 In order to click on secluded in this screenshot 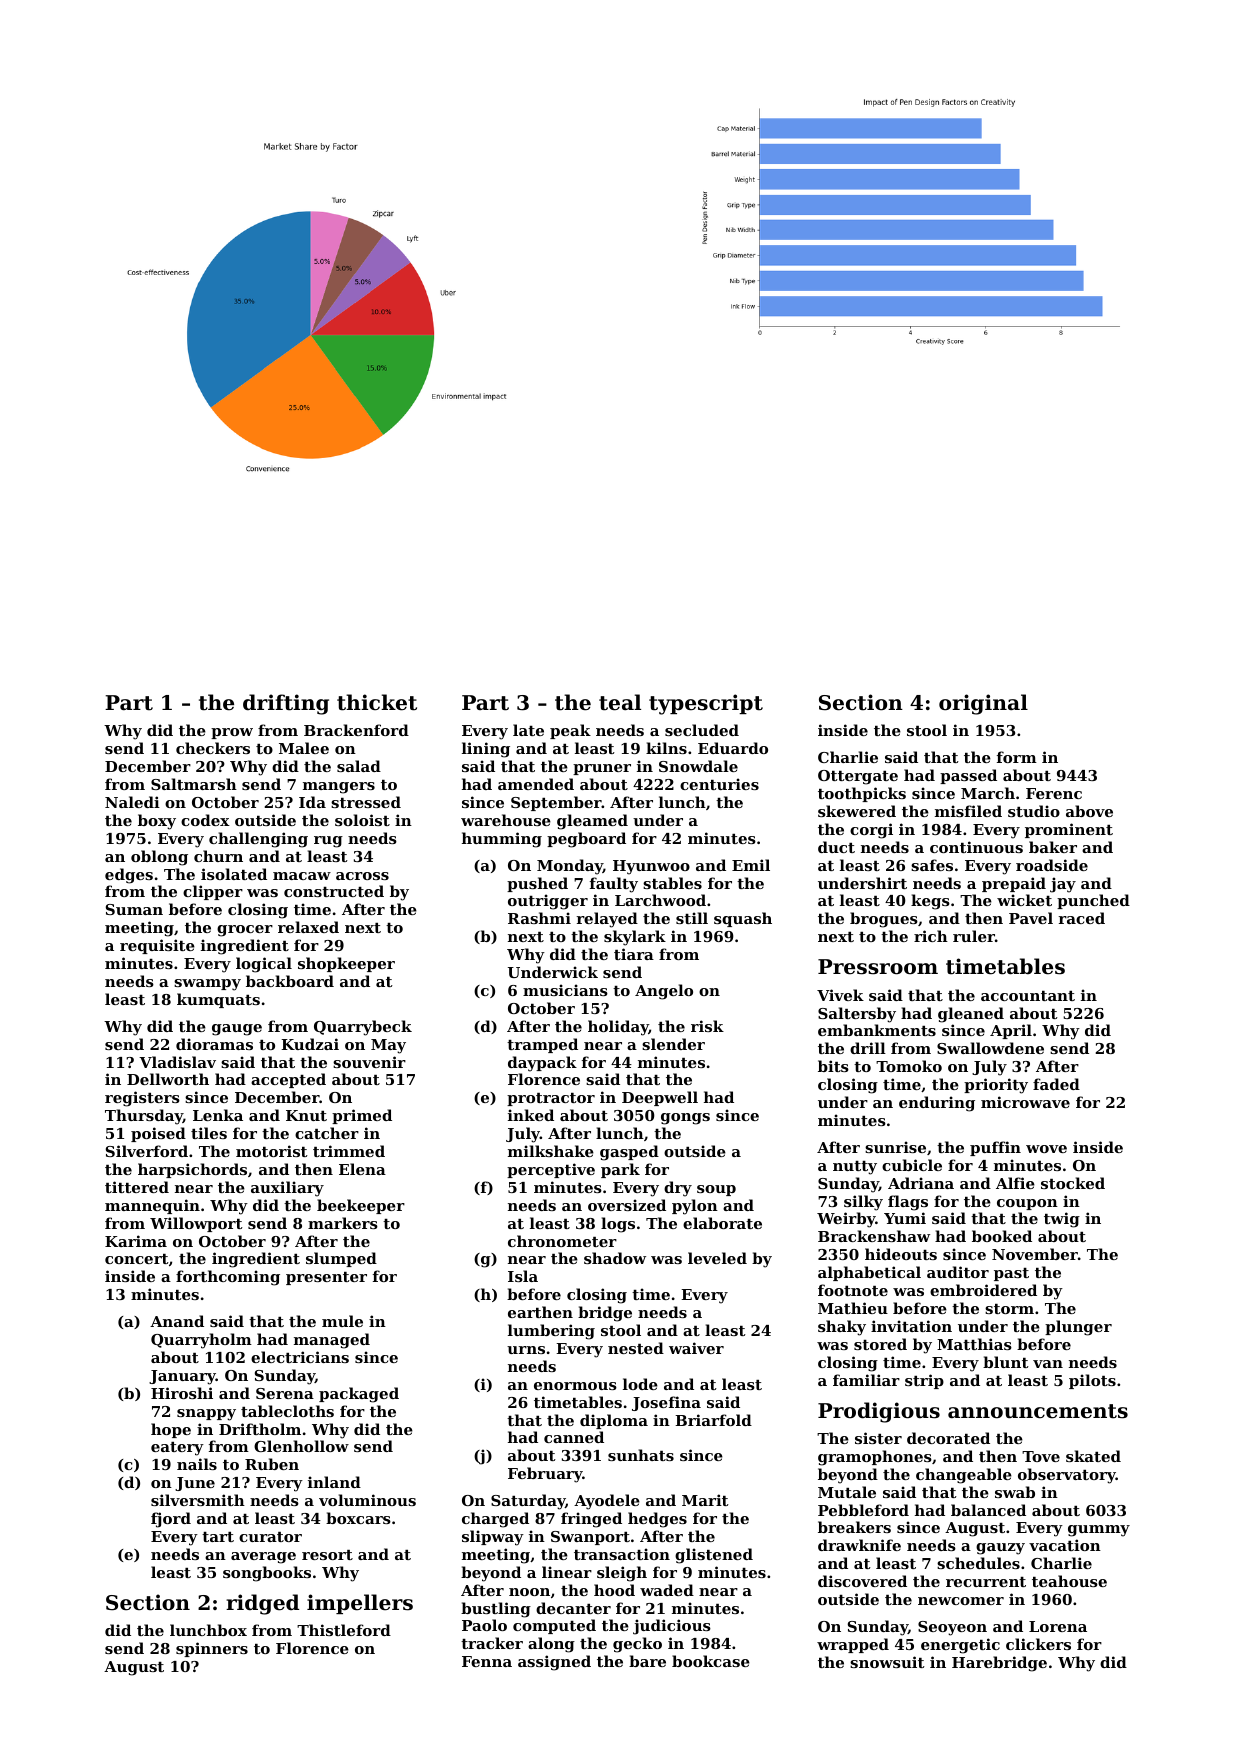, I will do `click(702, 730)`.
